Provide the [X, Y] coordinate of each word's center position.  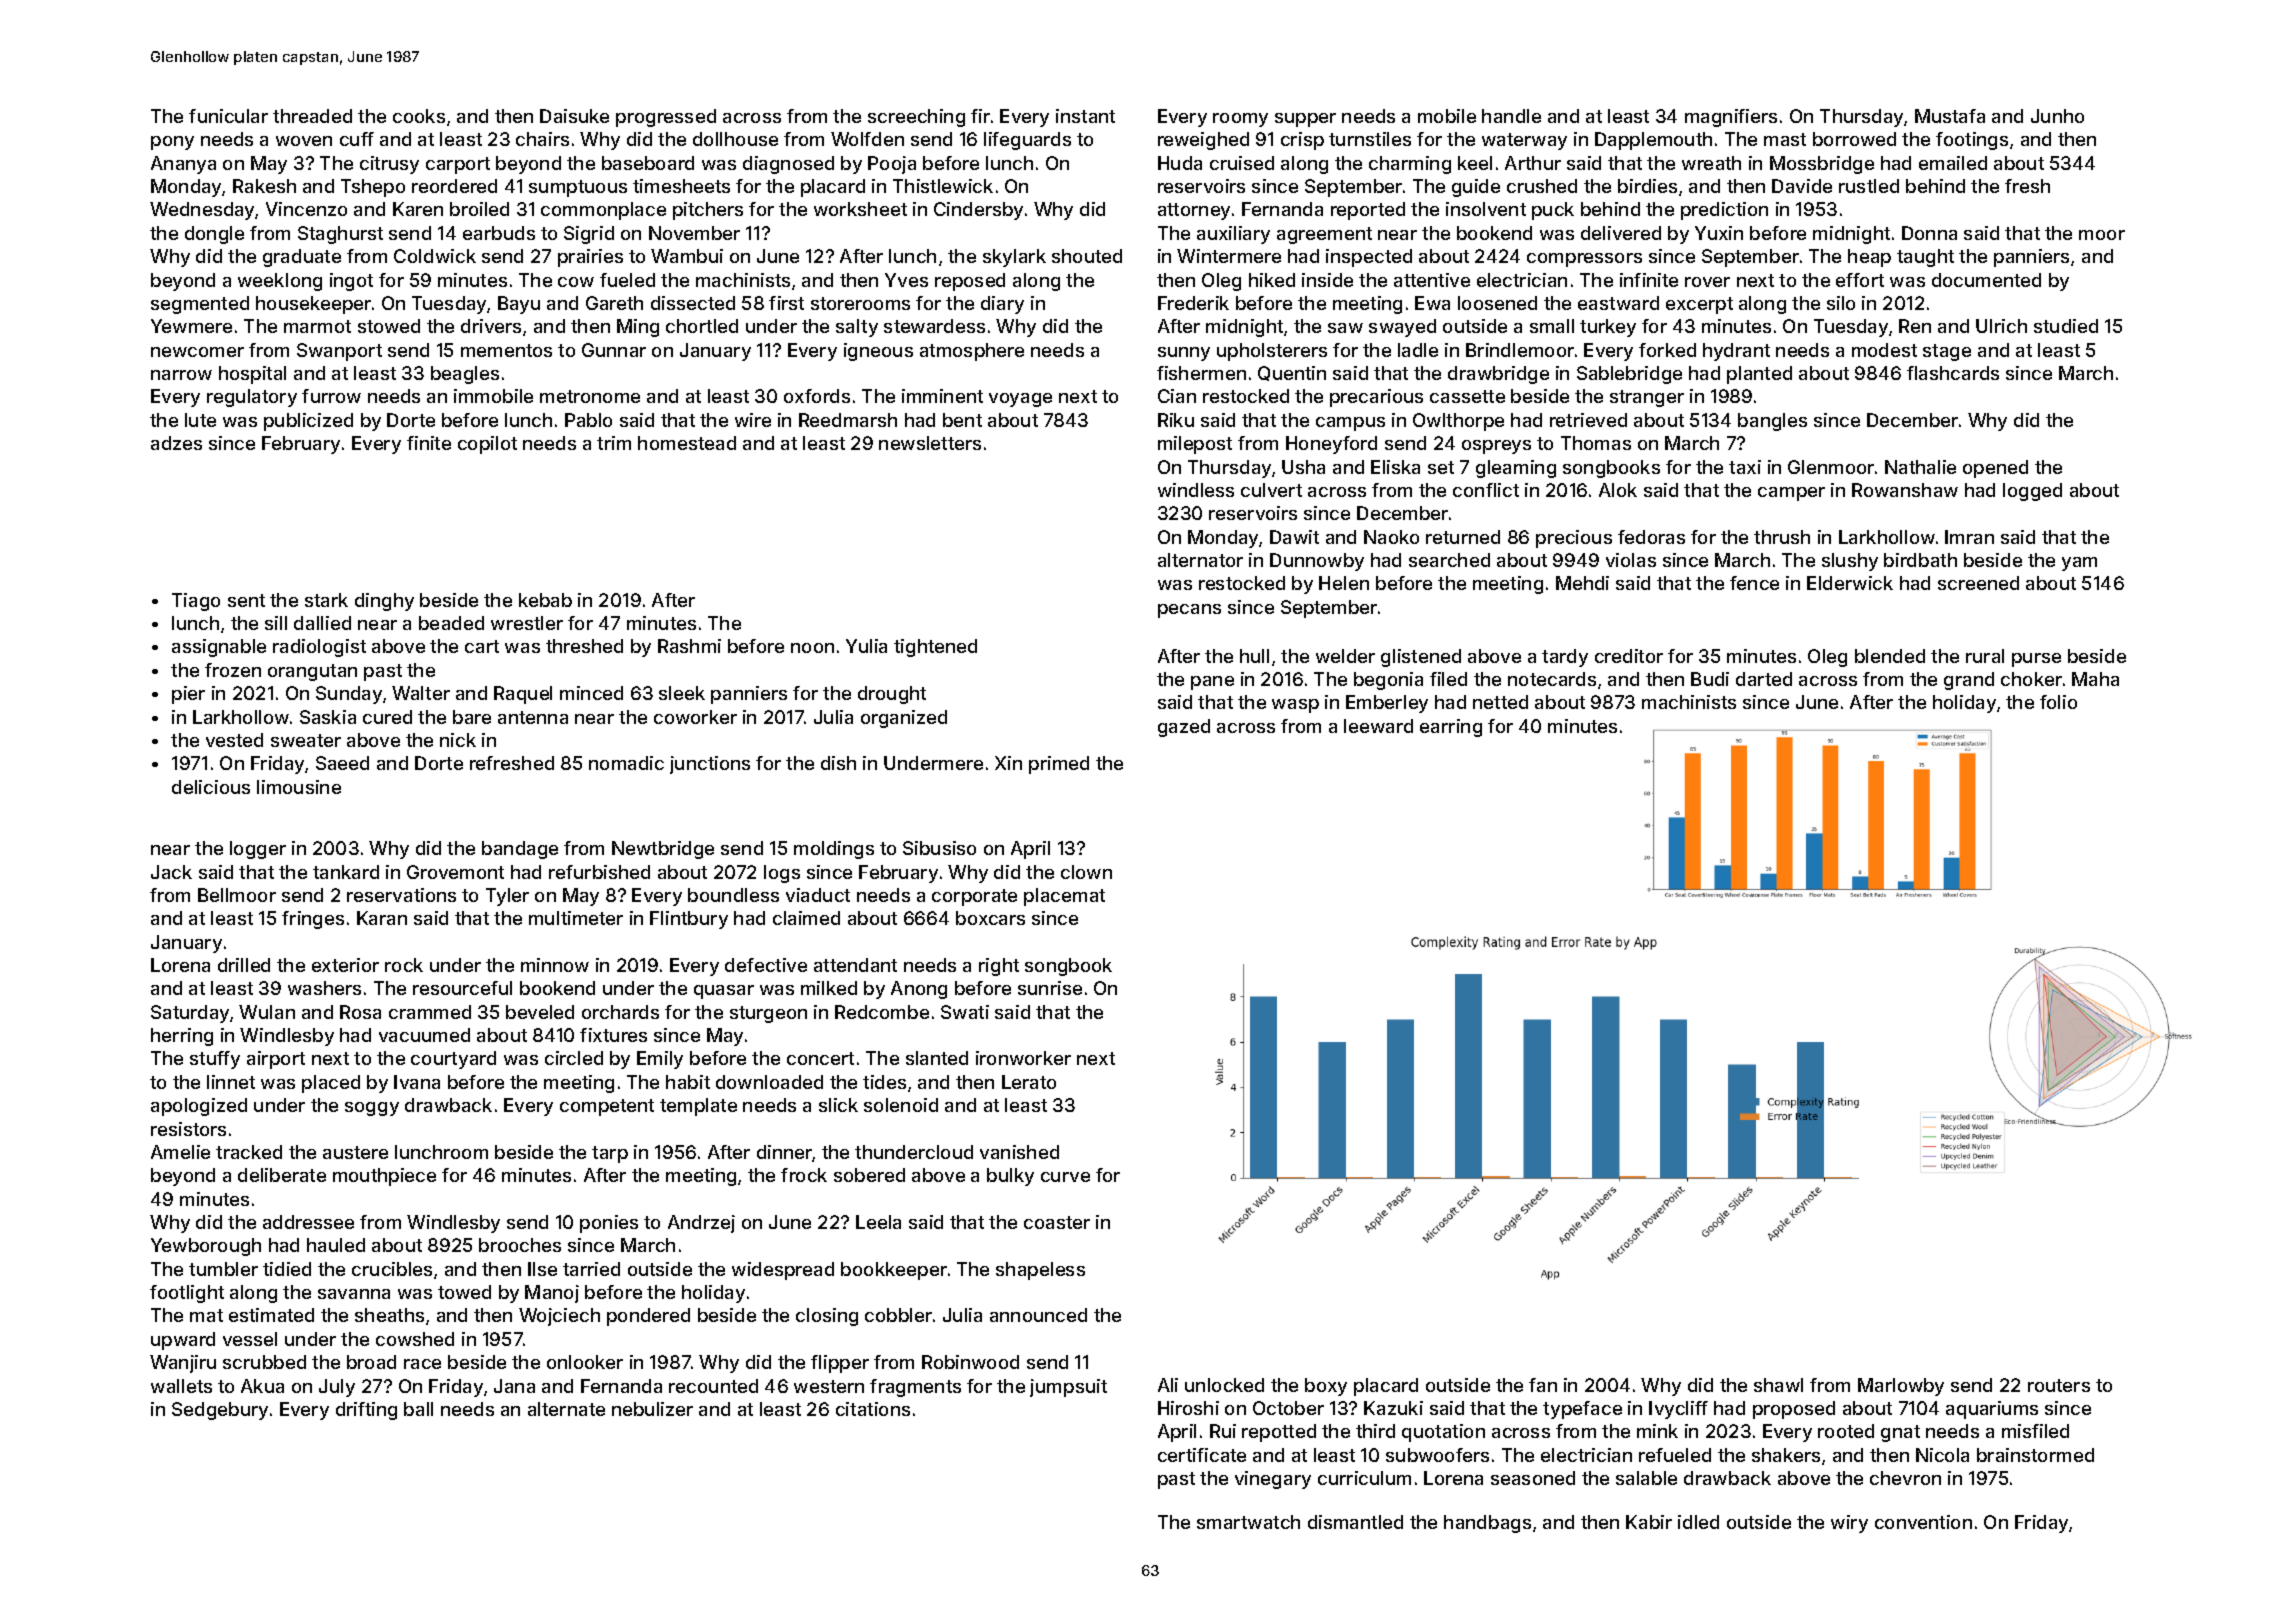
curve [1065, 1177]
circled [574, 1058]
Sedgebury [220, 1411]
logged [2032, 492]
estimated [271, 1315]
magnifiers [1731, 118]
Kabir [1649, 1522]
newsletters [930, 443]
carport [458, 165]
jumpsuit [1068, 1388]
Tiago [196, 602]
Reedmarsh [848, 420]
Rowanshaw [1905, 490]
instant [1085, 116]
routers [2059, 1385]
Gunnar [614, 350]
